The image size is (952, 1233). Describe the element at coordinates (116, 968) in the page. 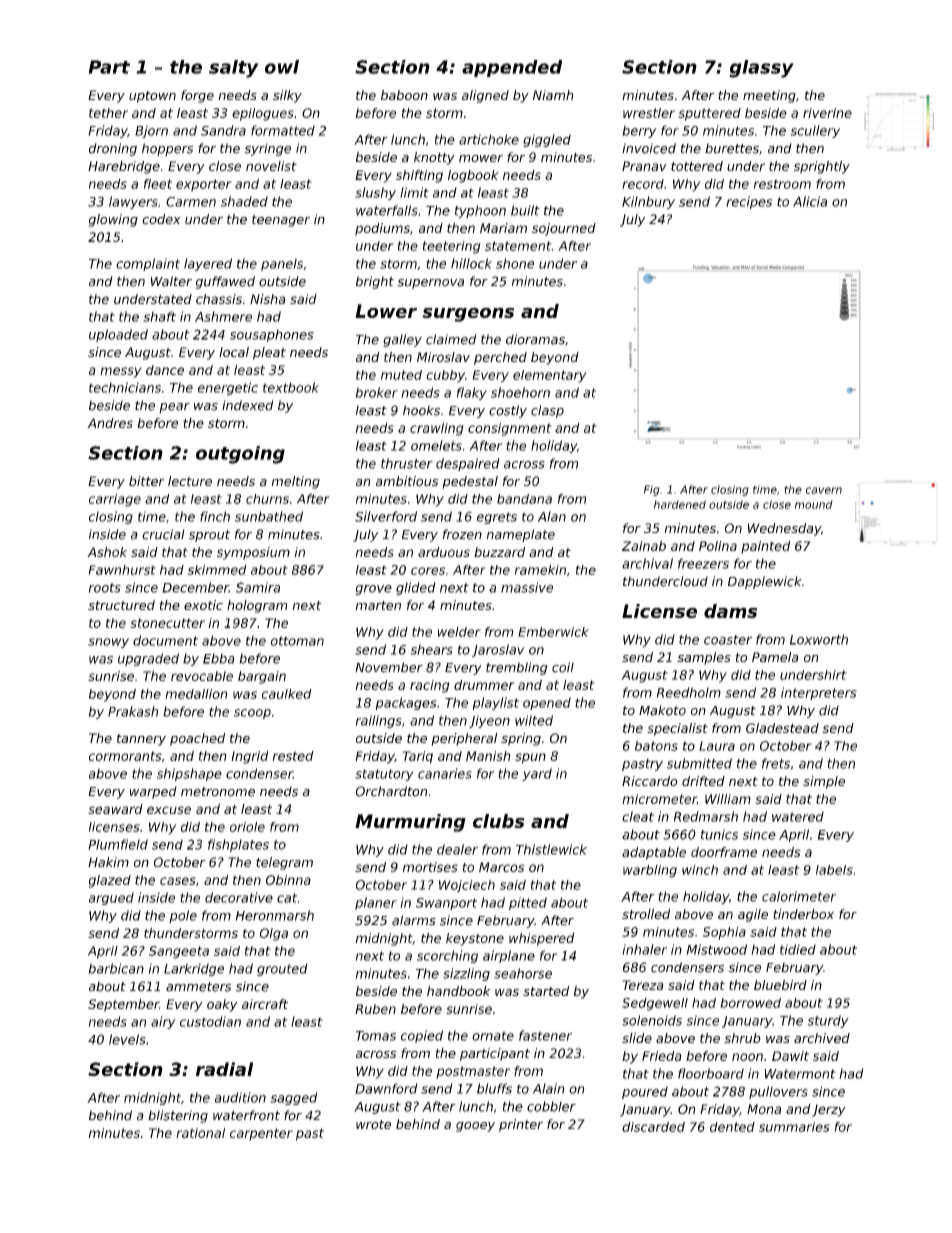

I see `barbican` at that location.
